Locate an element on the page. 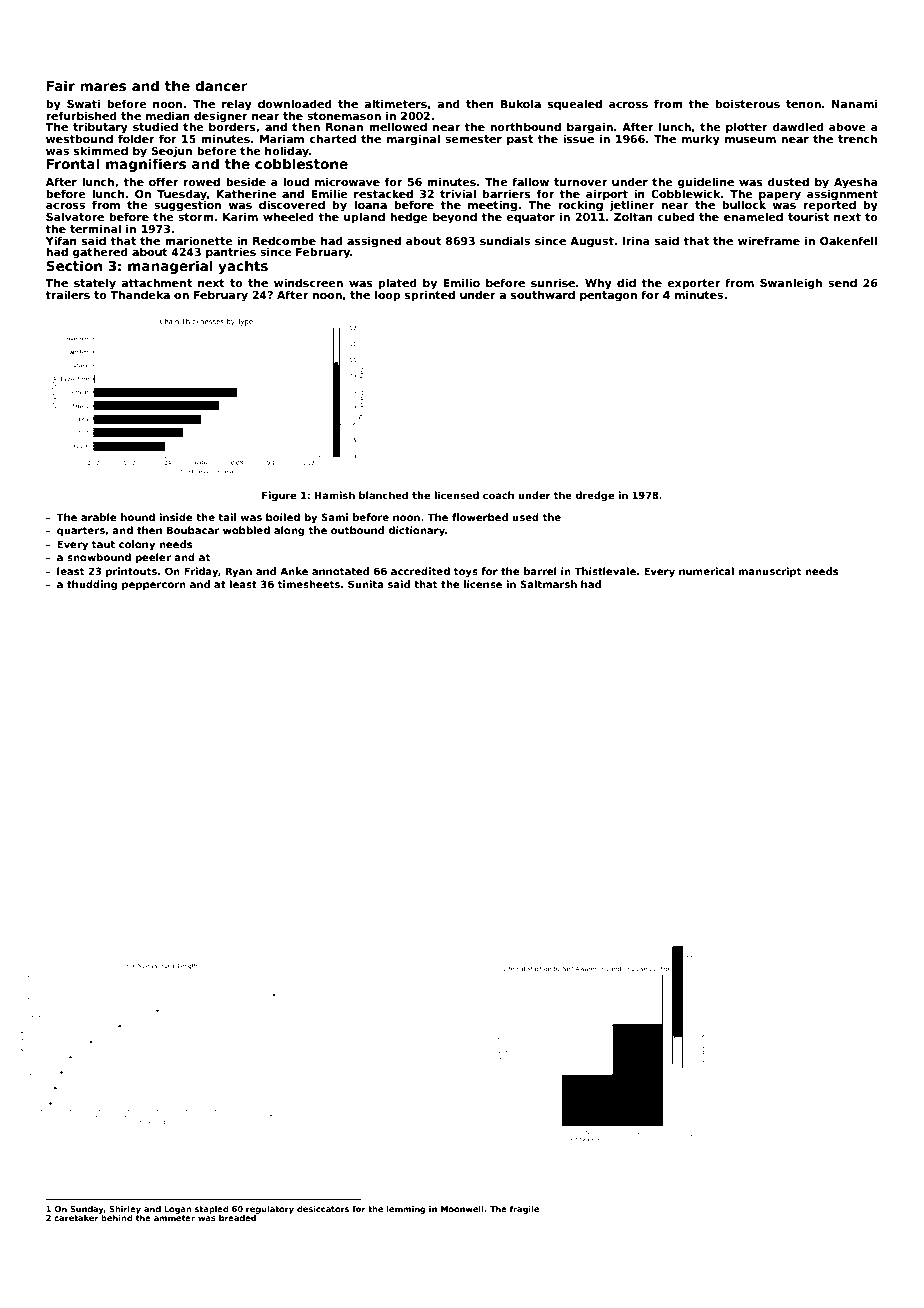  fragile is located at coordinates (524, 1209).
